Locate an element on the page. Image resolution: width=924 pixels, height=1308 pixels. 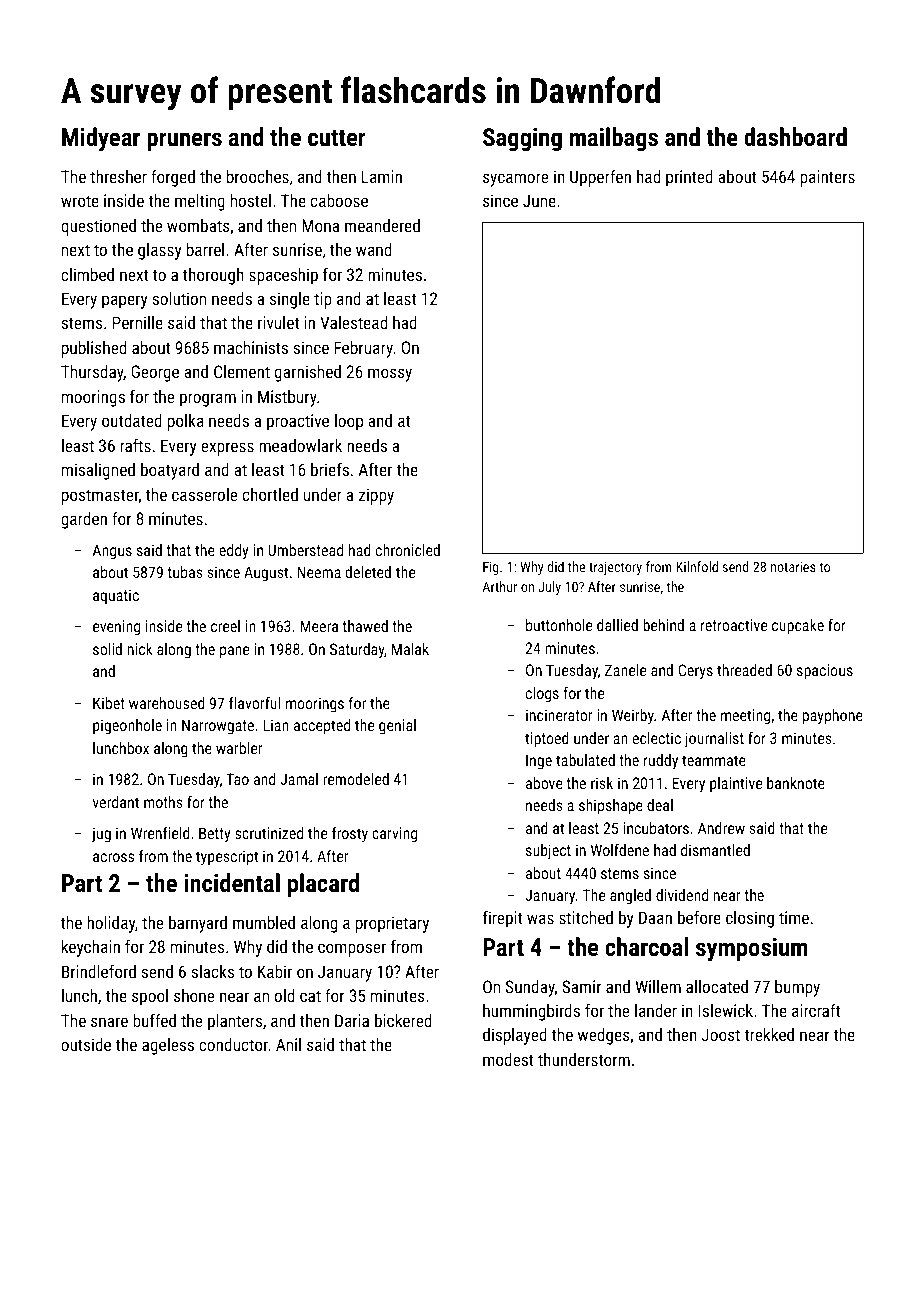
notaries is located at coordinates (793, 567).
